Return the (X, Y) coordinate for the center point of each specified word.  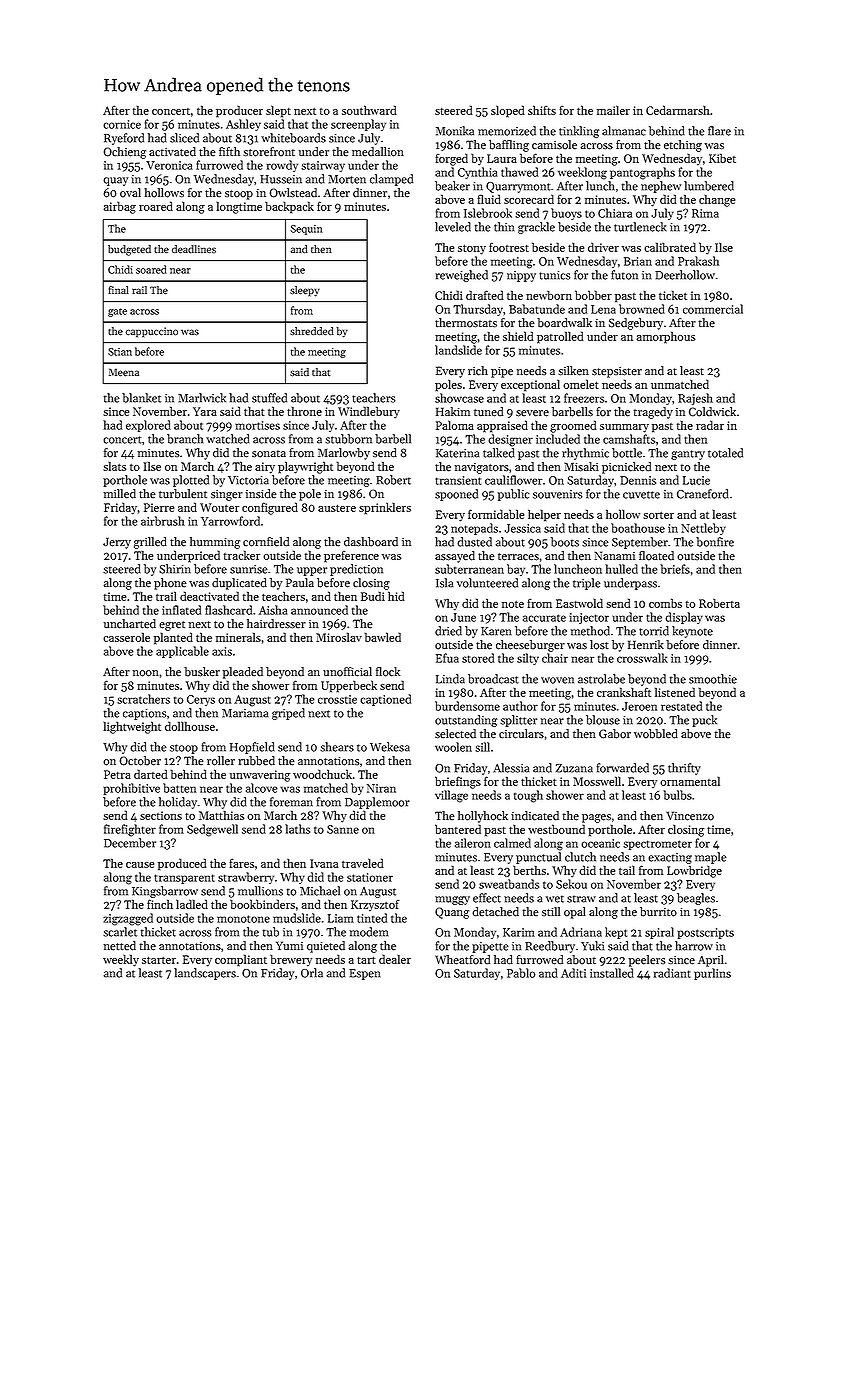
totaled (725, 453)
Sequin (306, 230)
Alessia (511, 768)
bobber (593, 295)
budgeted (129, 250)
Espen (365, 974)
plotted (191, 481)
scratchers (143, 699)
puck (704, 721)
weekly (121, 960)
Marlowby (344, 454)
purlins (712, 974)
